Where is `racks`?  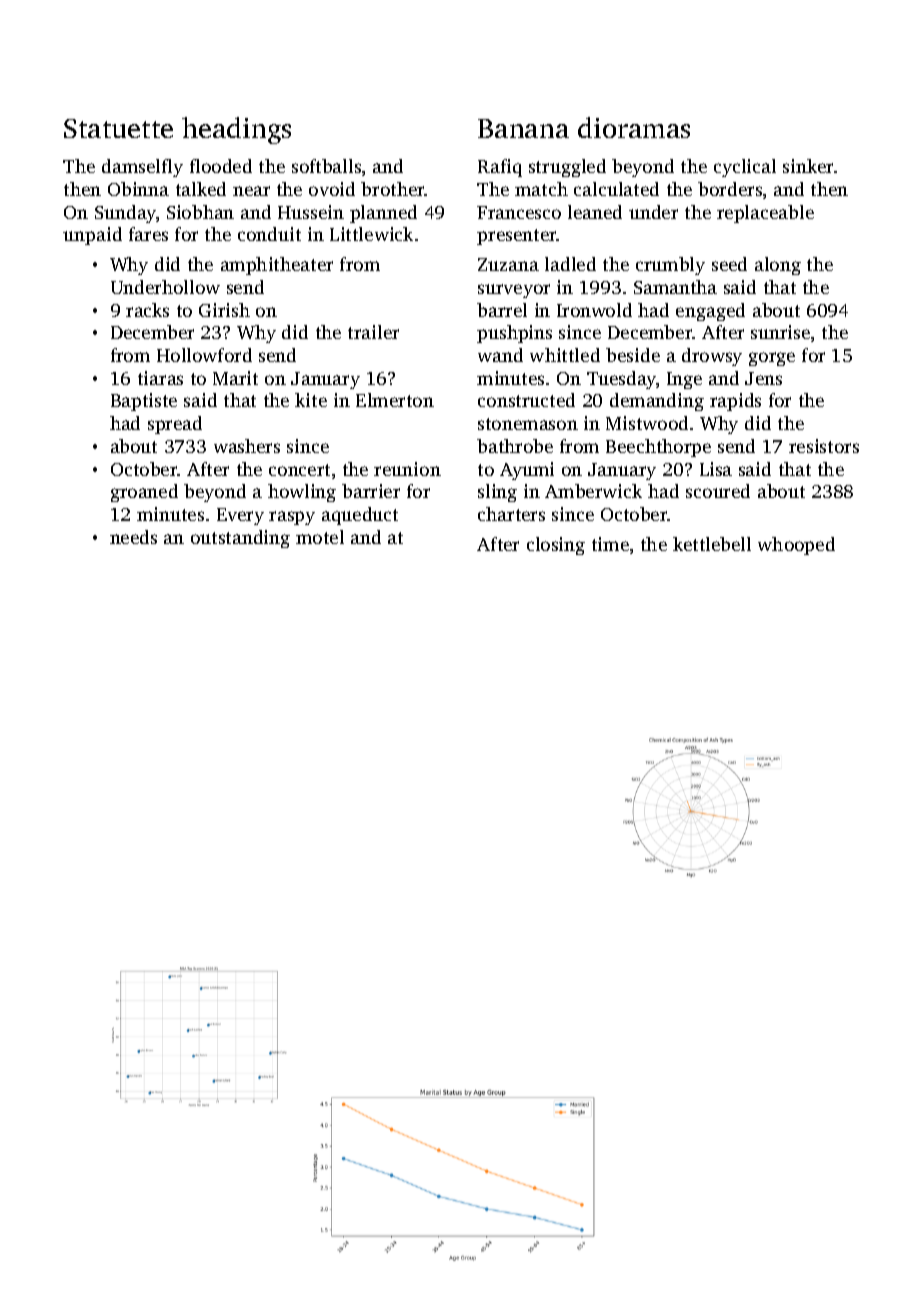
racks is located at coordinates (147, 310).
